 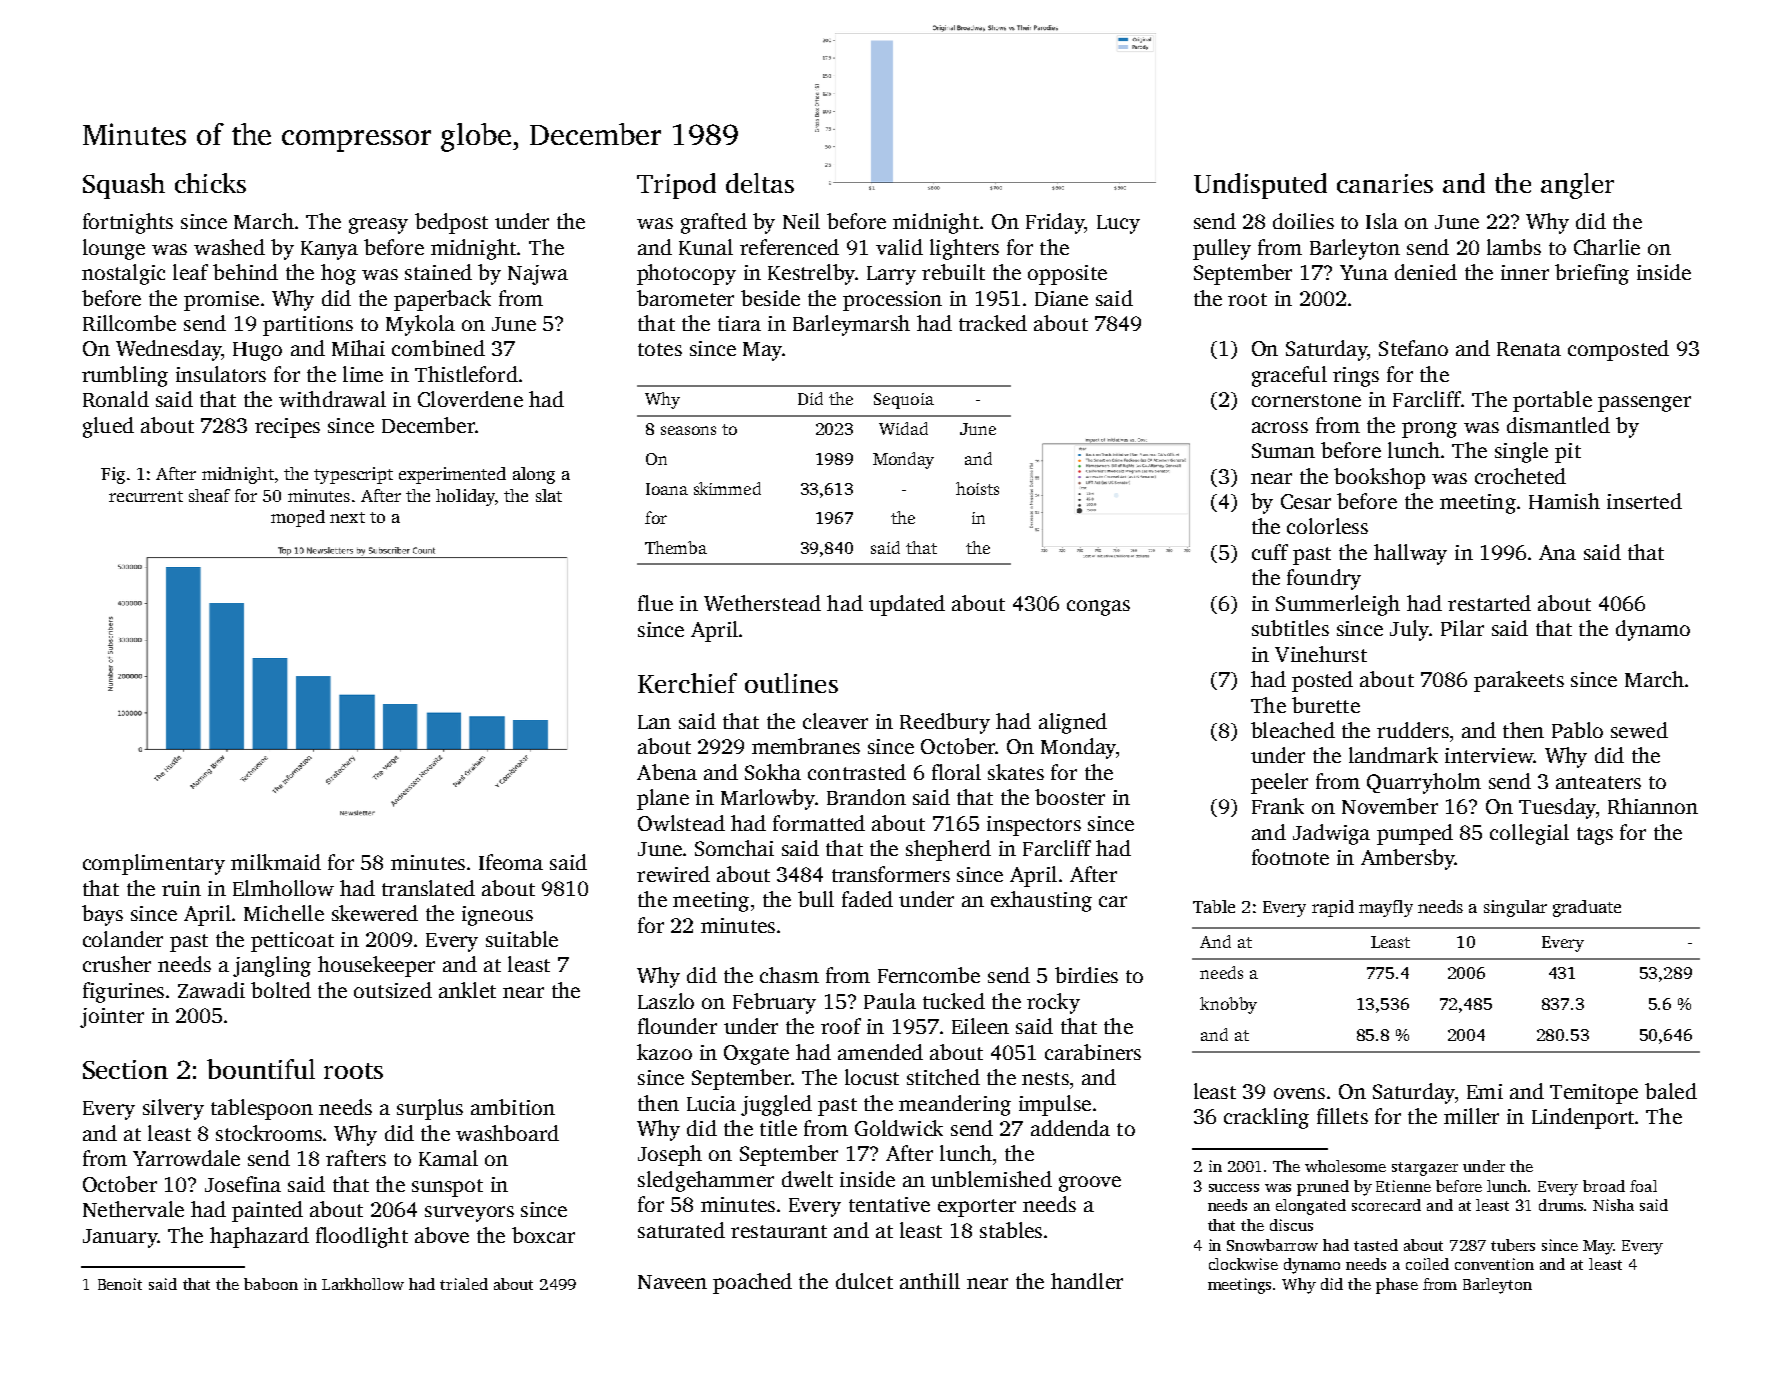 What do you see at coordinates (760, 183) in the image?
I see `deltas` at bounding box center [760, 183].
